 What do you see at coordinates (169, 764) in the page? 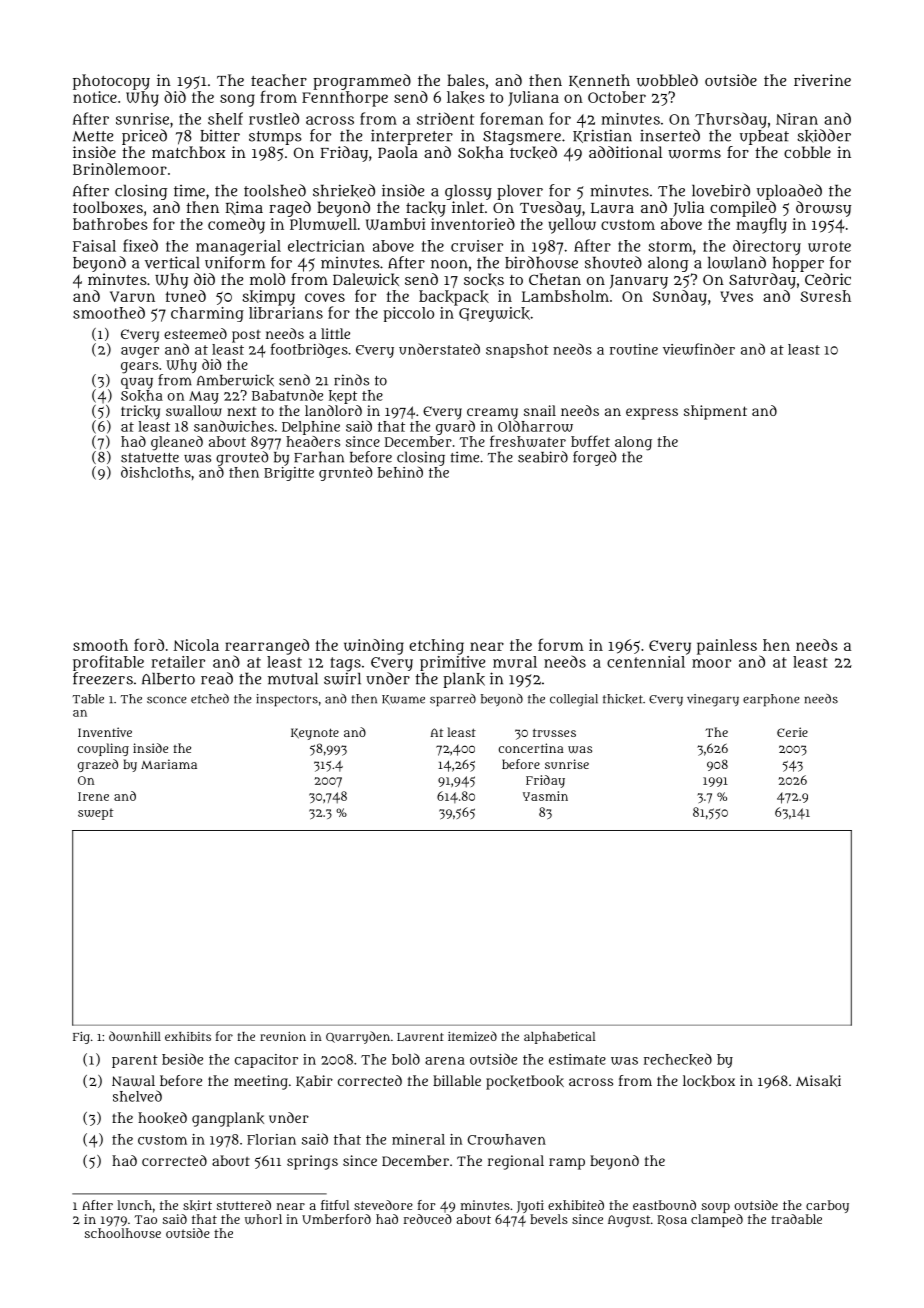
I see `Mariama` at bounding box center [169, 764].
